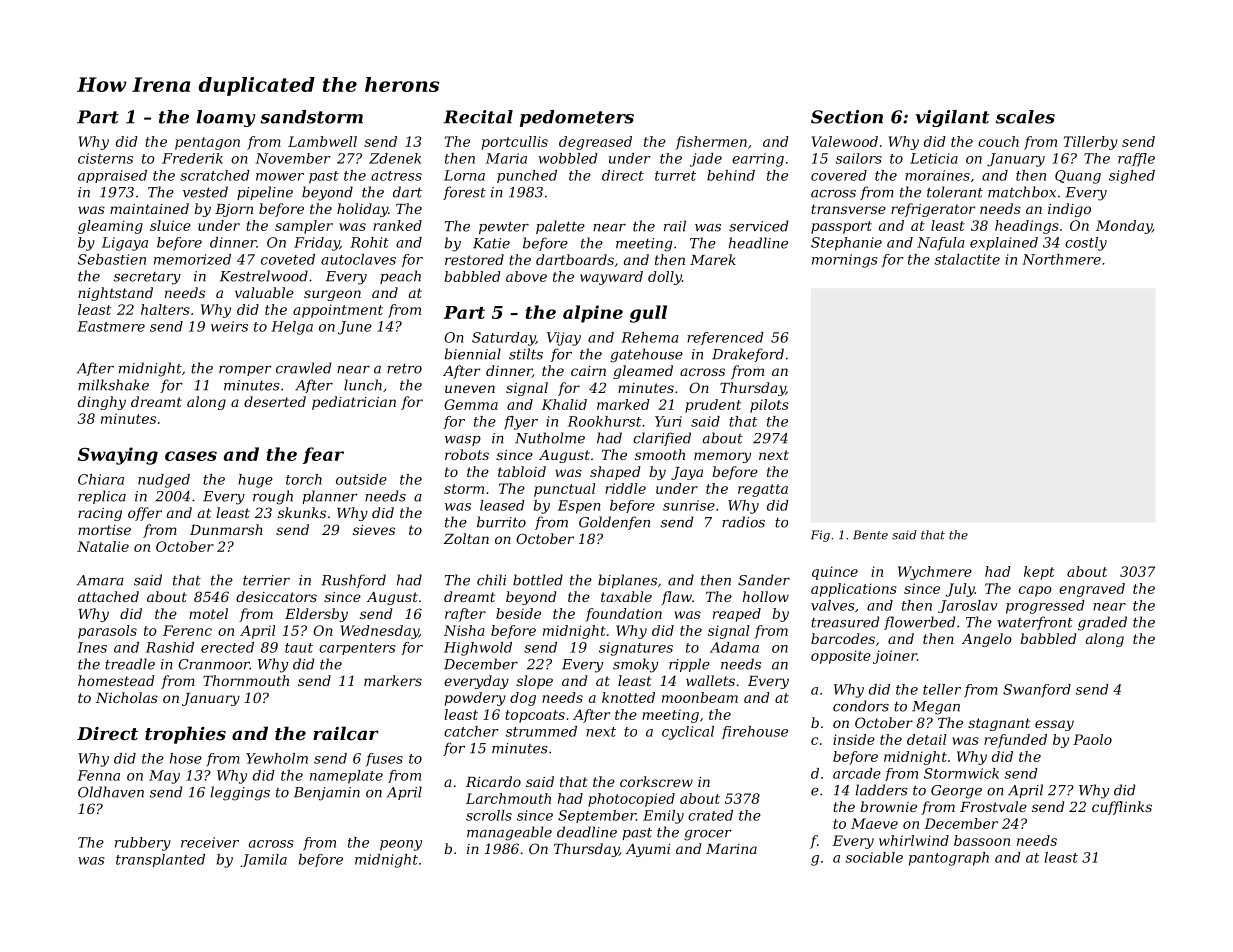 The width and height of the screenshot is (1233, 952). Describe the element at coordinates (493, 781) in the screenshot. I see `Ricardo` at that location.
